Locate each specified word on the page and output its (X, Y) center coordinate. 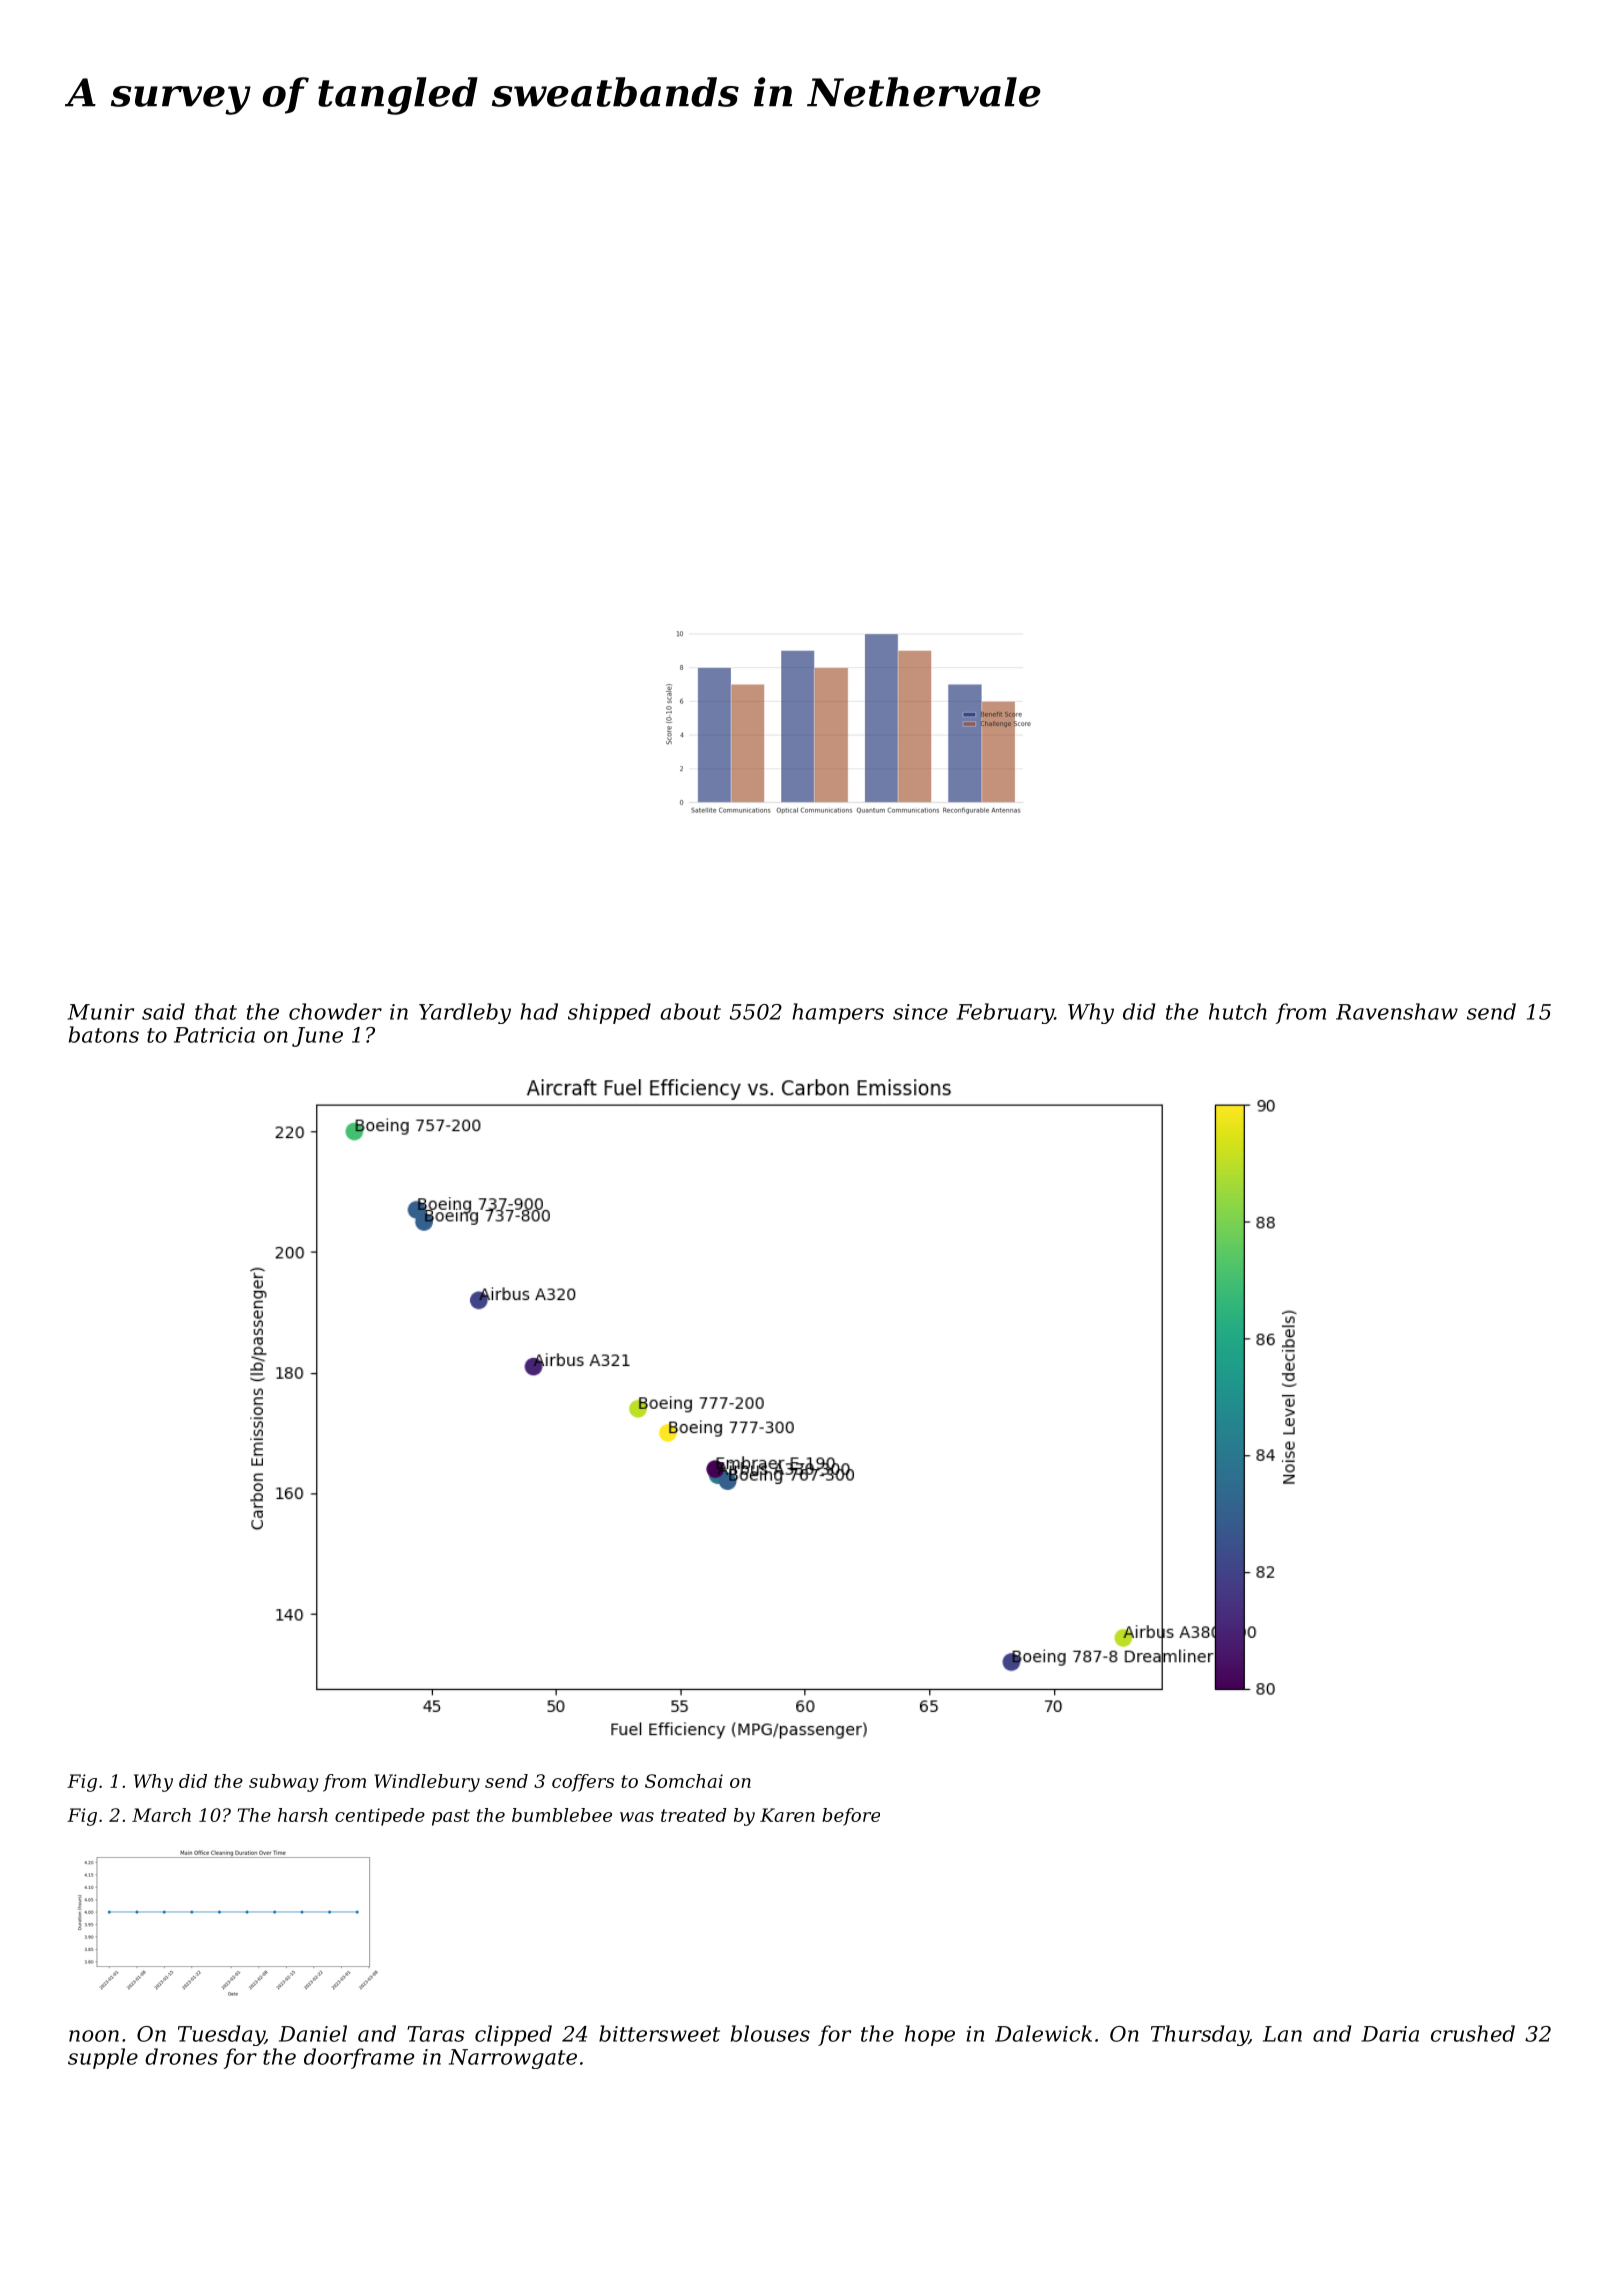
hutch (1238, 1011)
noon (94, 2036)
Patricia (214, 1035)
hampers (838, 1013)
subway (283, 1783)
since (920, 1012)
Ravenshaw (1397, 1011)
